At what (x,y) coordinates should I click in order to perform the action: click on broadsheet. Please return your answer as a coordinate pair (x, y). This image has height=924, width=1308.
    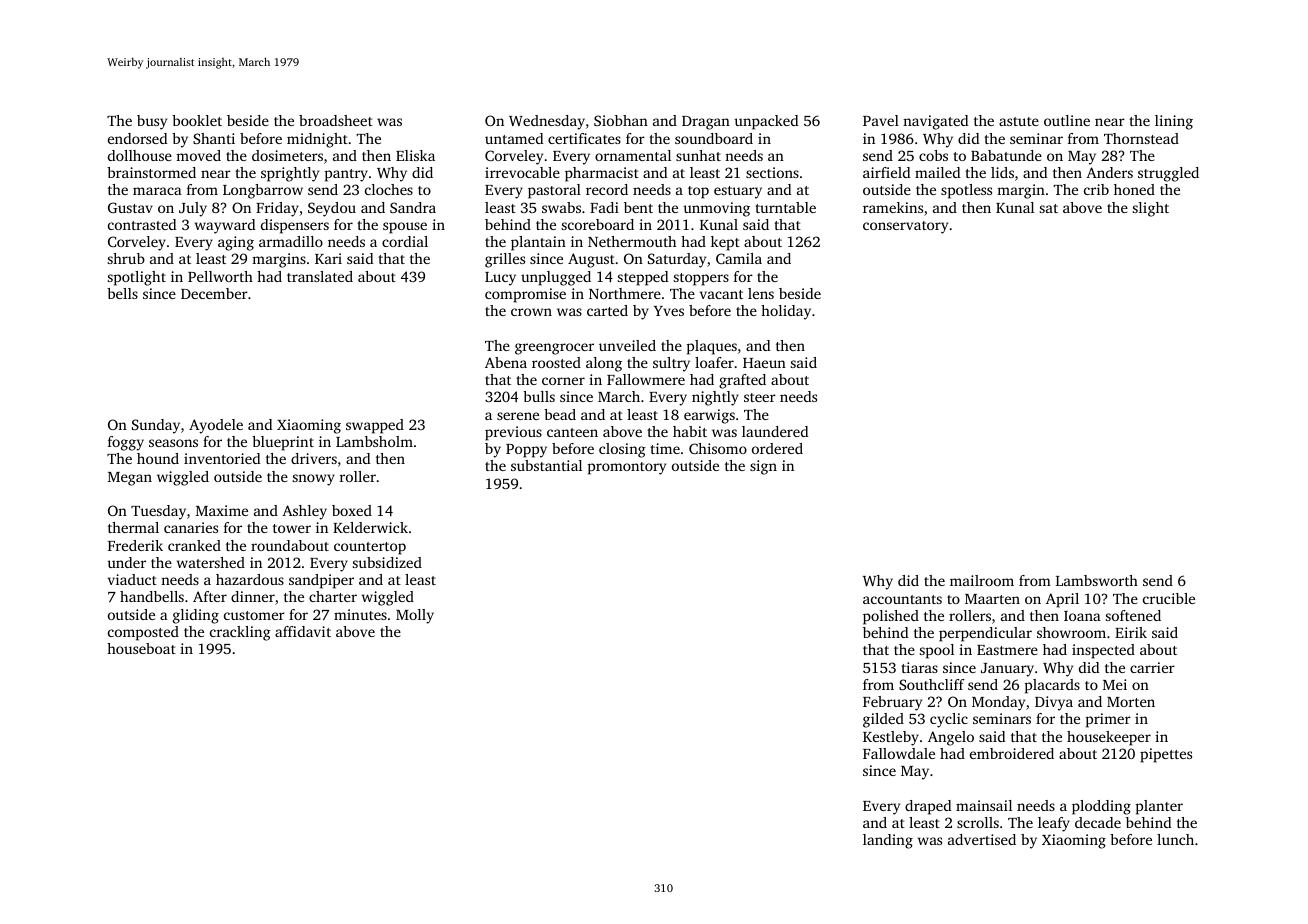
    Looking at the image, I should click on (336, 120).
